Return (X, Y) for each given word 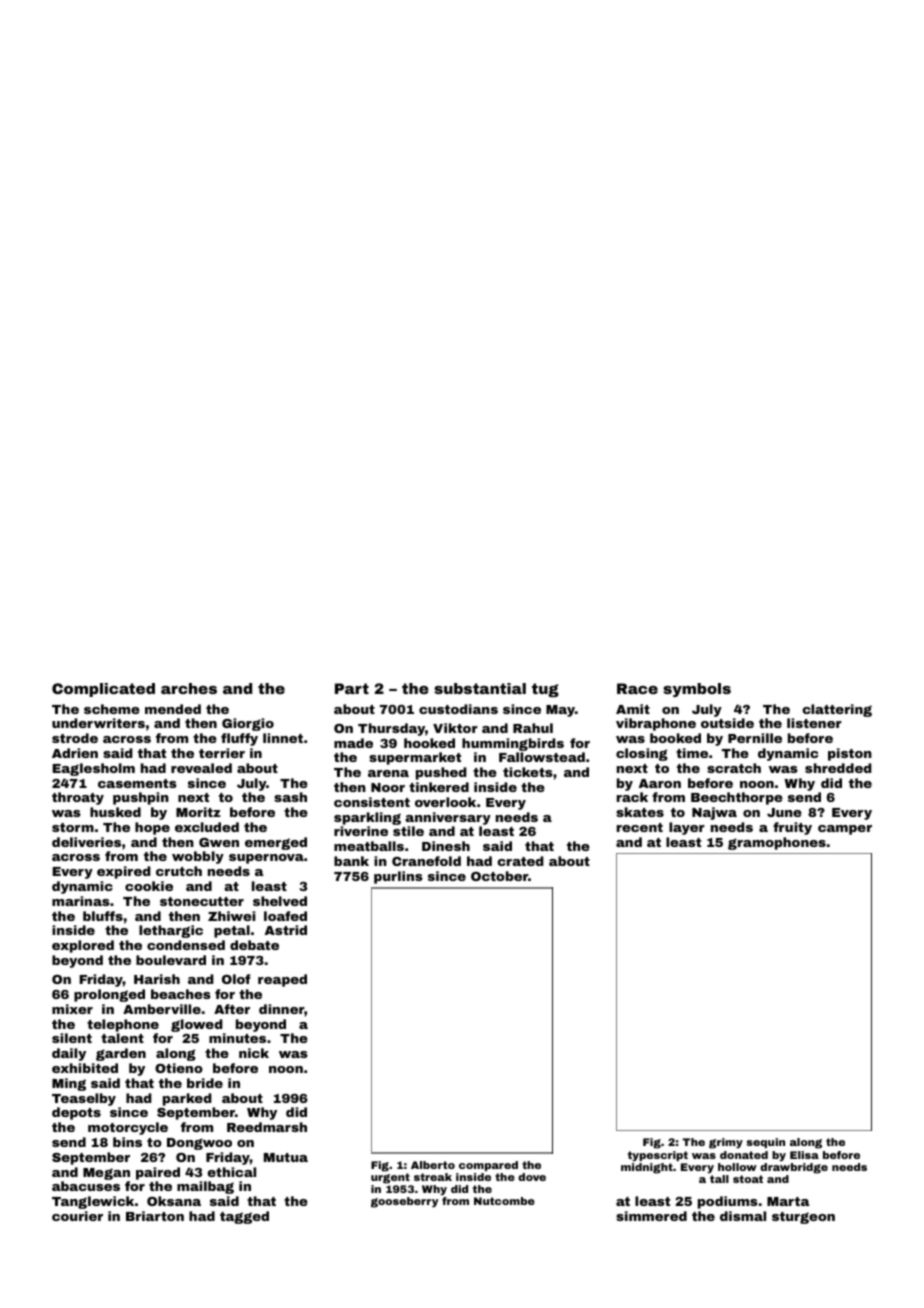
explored (83, 946)
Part (352, 688)
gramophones (777, 843)
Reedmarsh (267, 1127)
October (499, 876)
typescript (658, 1156)
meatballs (369, 846)
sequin (765, 1143)
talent (122, 1038)
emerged (276, 843)
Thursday (391, 729)
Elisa (804, 1155)
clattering (837, 710)
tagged (244, 1217)
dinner (281, 1009)
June (784, 812)
